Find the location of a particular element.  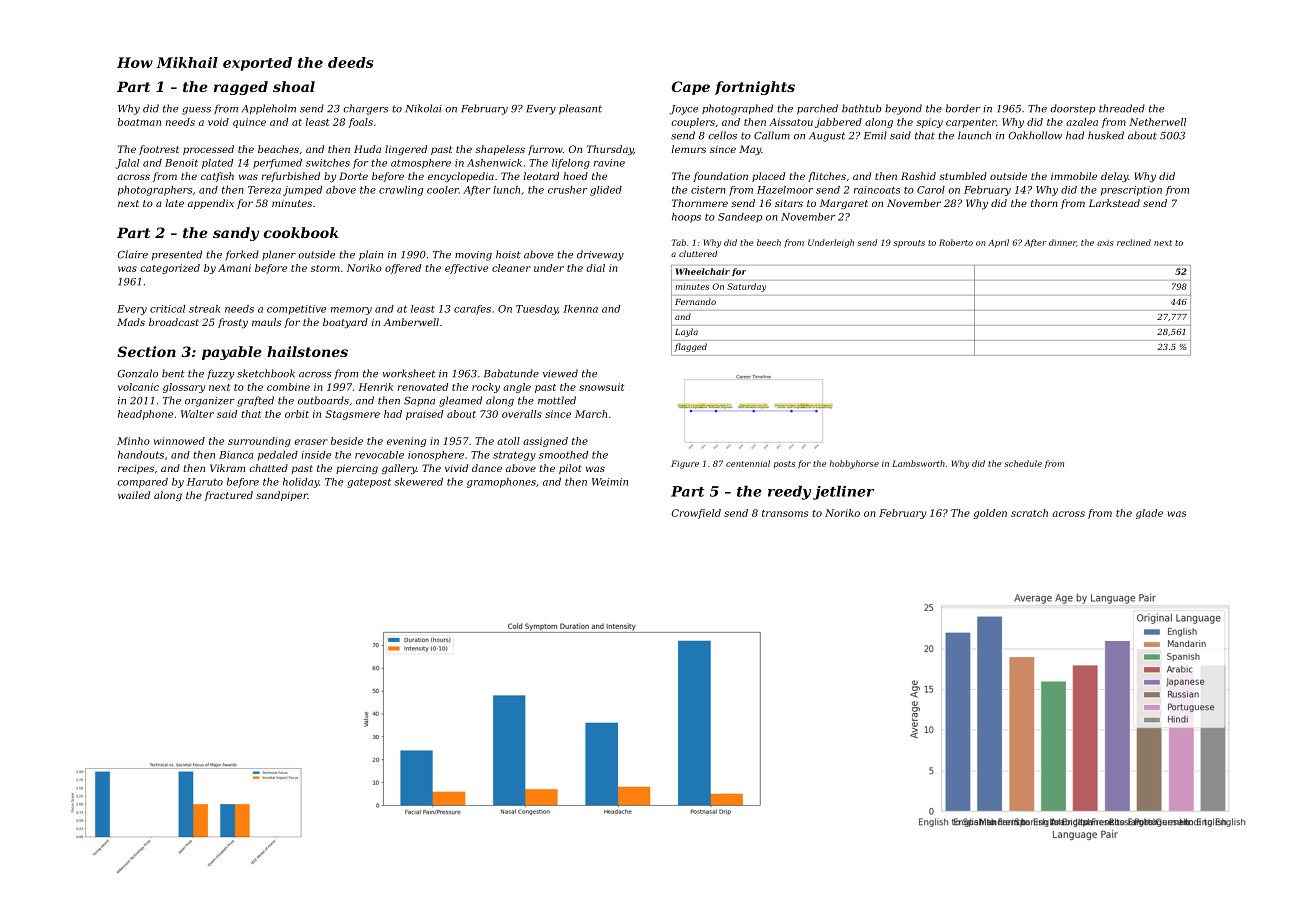

shoal is located at coordinates (294, 86).
